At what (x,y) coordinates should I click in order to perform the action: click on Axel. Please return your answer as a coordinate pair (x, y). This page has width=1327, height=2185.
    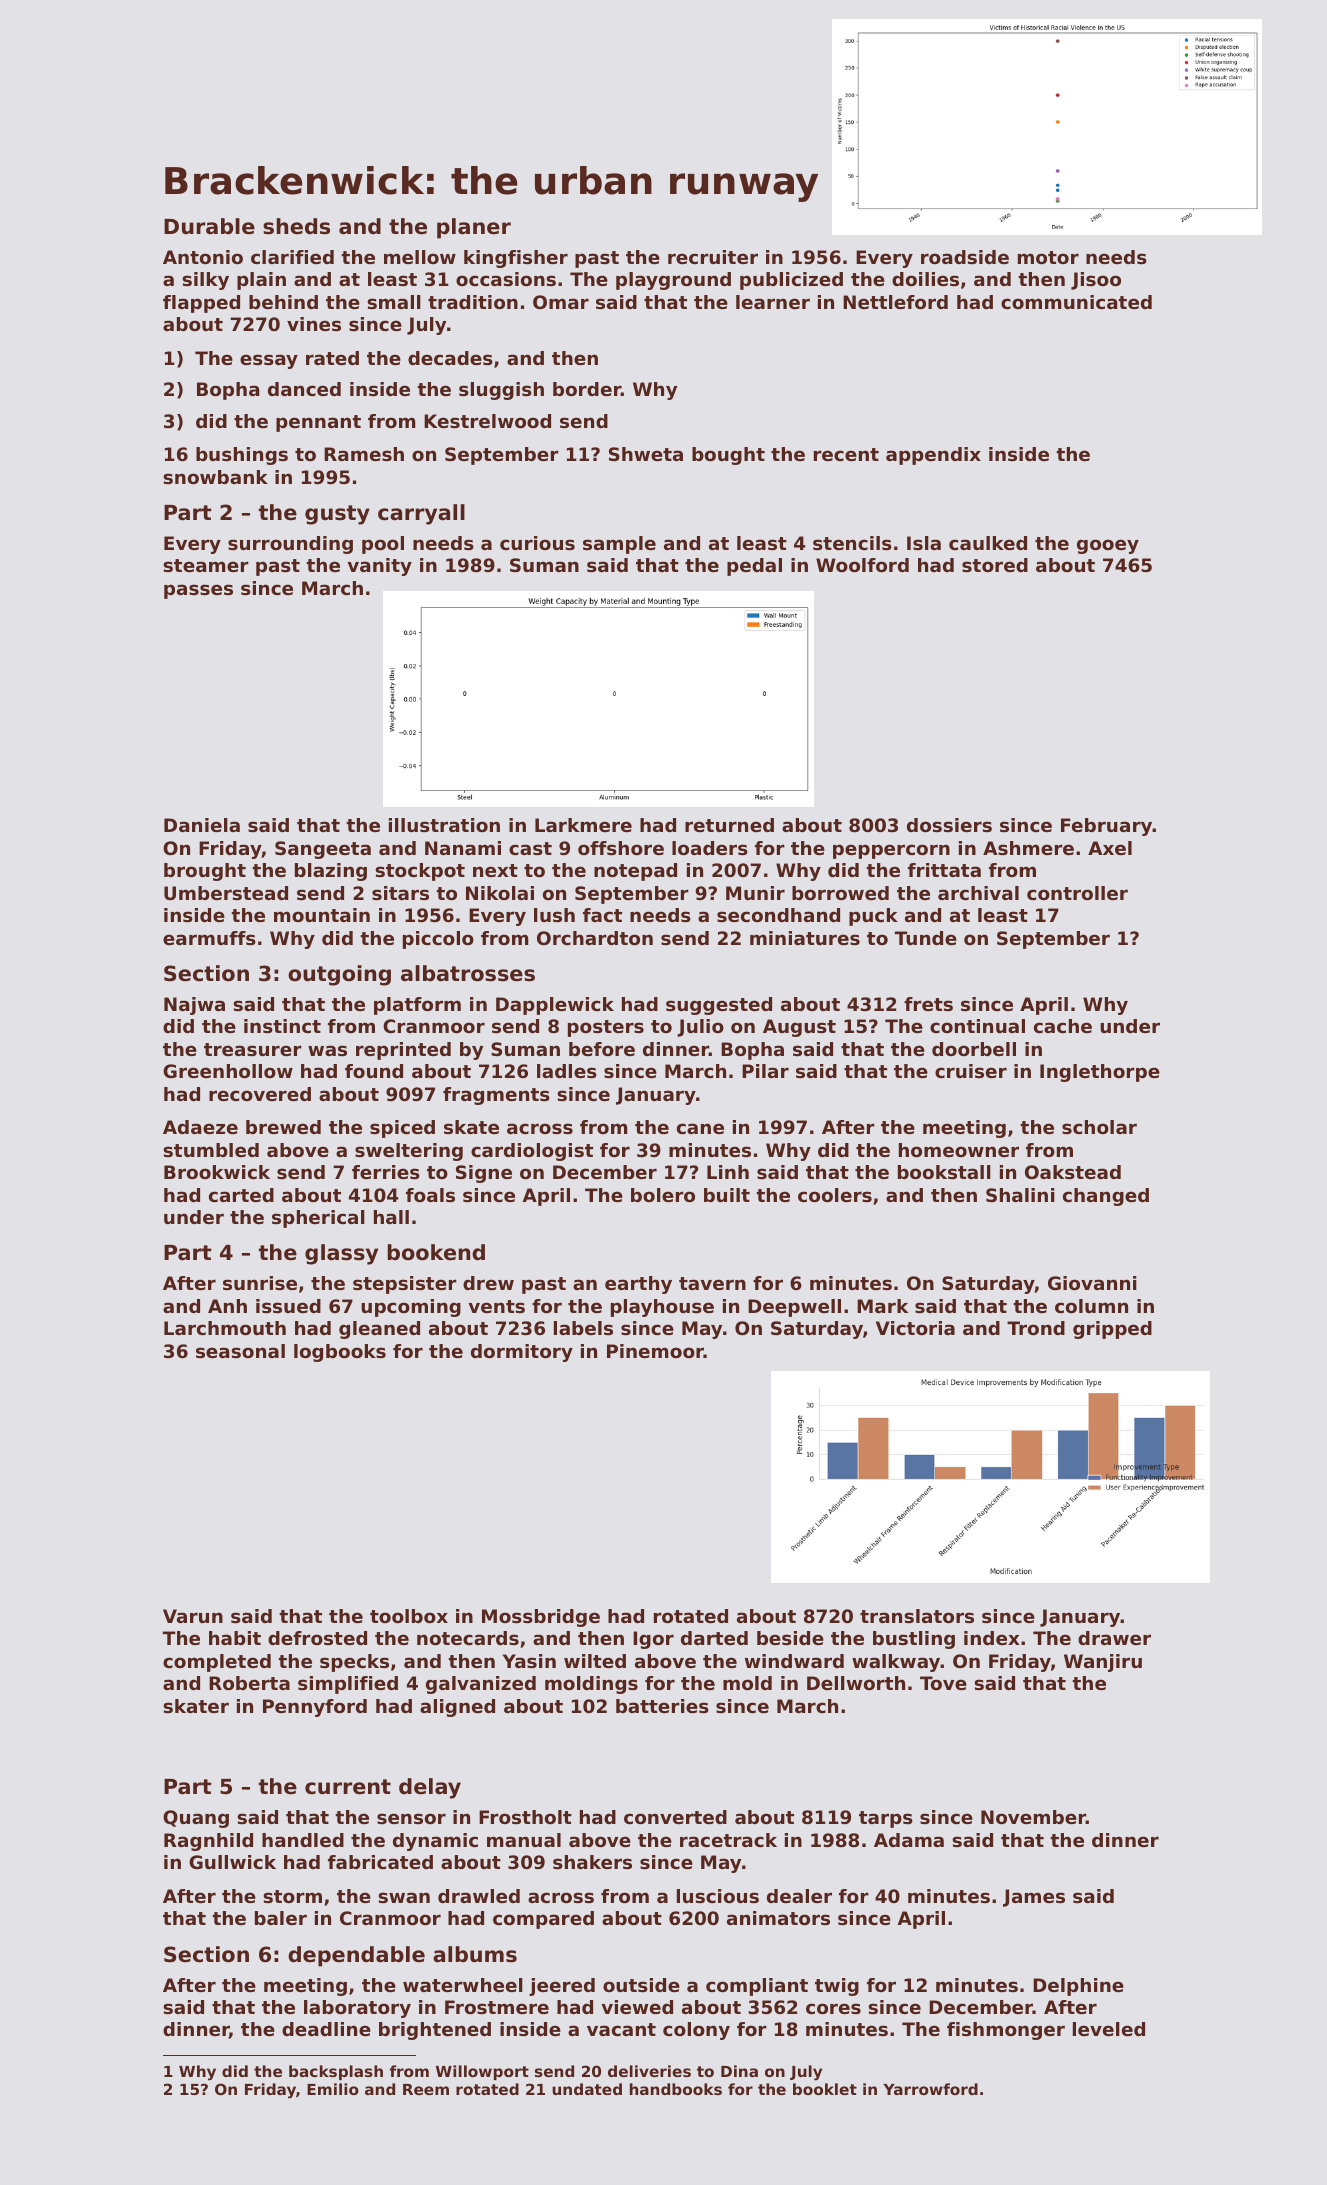
    Looking at the image, I should click on (1110, 848).
